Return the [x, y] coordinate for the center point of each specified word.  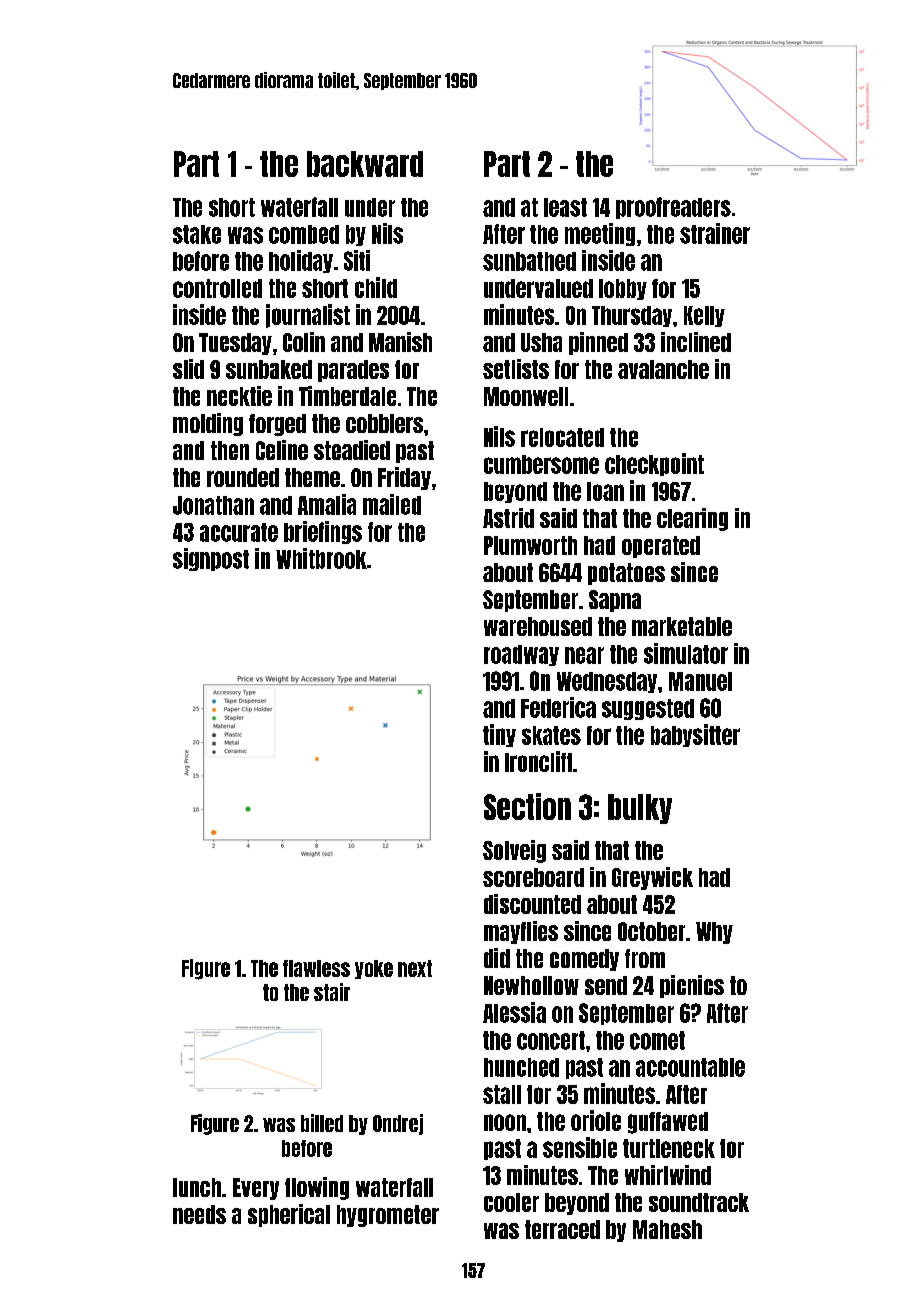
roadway [521, 655]
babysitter [695, 735]
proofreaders [673, 208]
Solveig [514, 851]
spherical [289, 1215]
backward [365, 164]
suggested [648, 709]
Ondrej [398, 1124]
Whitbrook [321, 558]
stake [197, 234]
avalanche [663, 369]
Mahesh [667, 1229]
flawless [316, 968]
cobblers [384, 423]
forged [277, 425]
